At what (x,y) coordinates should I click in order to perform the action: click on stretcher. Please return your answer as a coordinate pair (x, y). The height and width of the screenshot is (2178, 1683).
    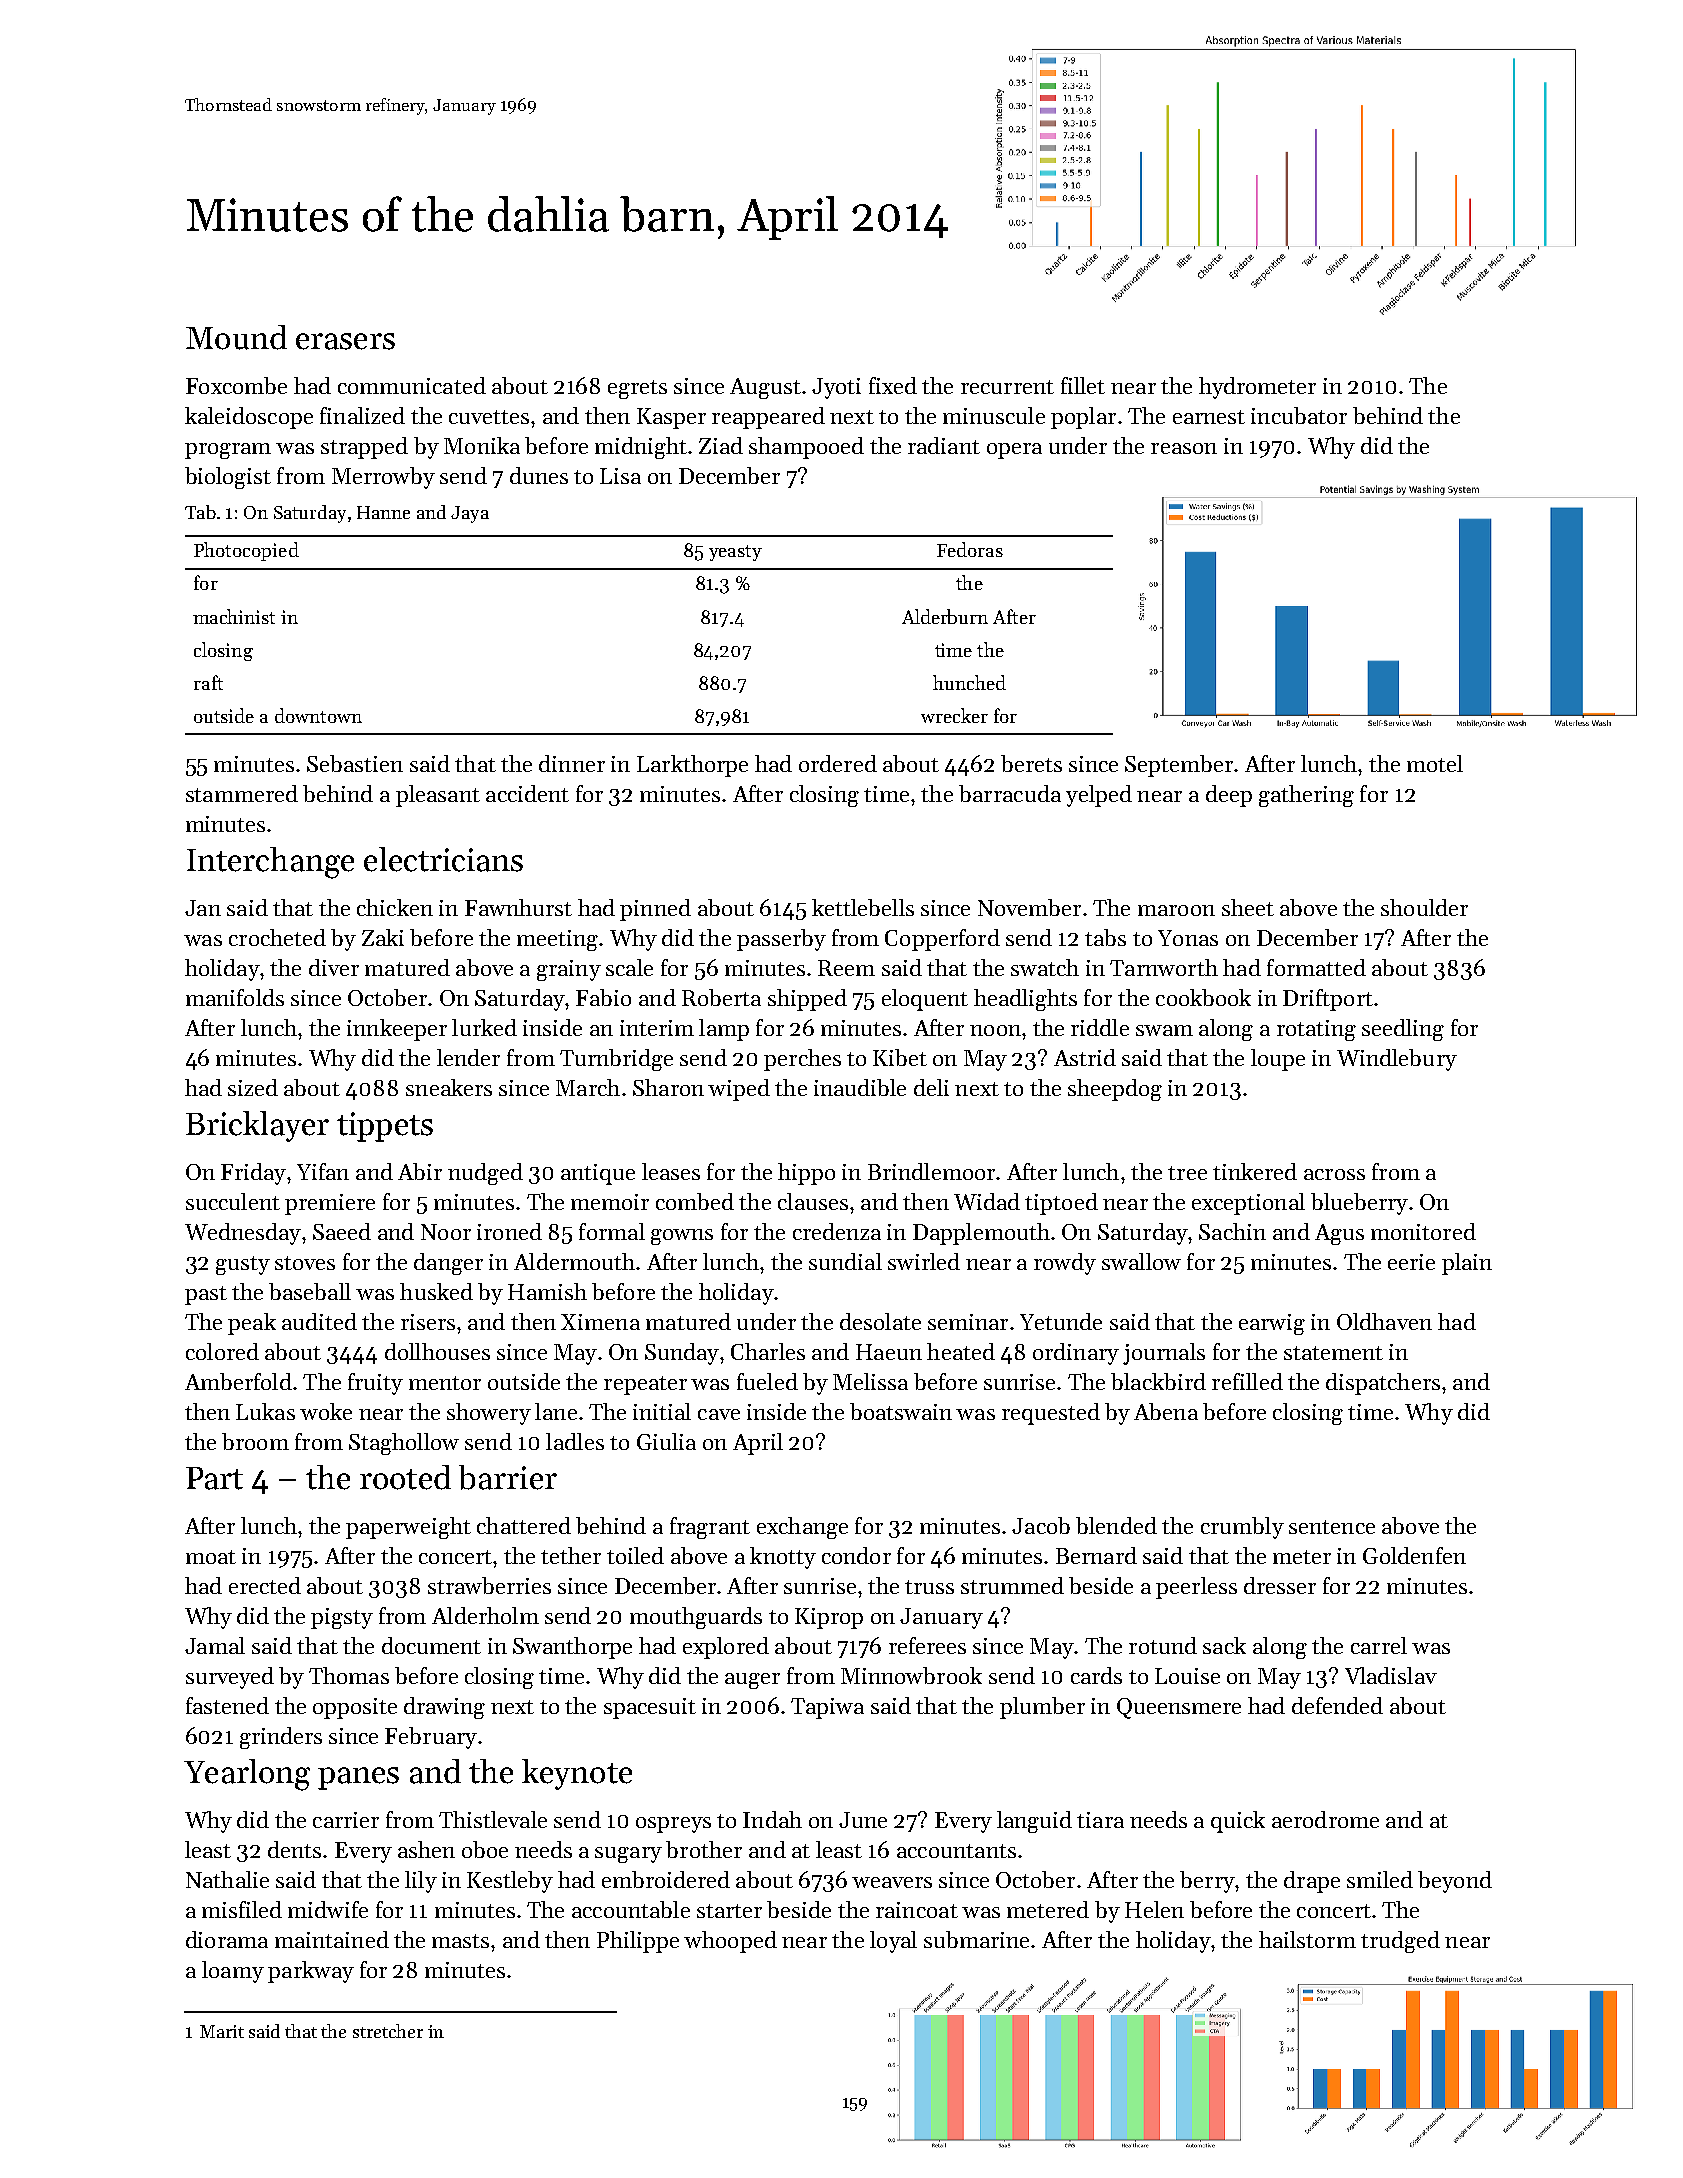
    Looking at the image, I should click on (388, 2031).
